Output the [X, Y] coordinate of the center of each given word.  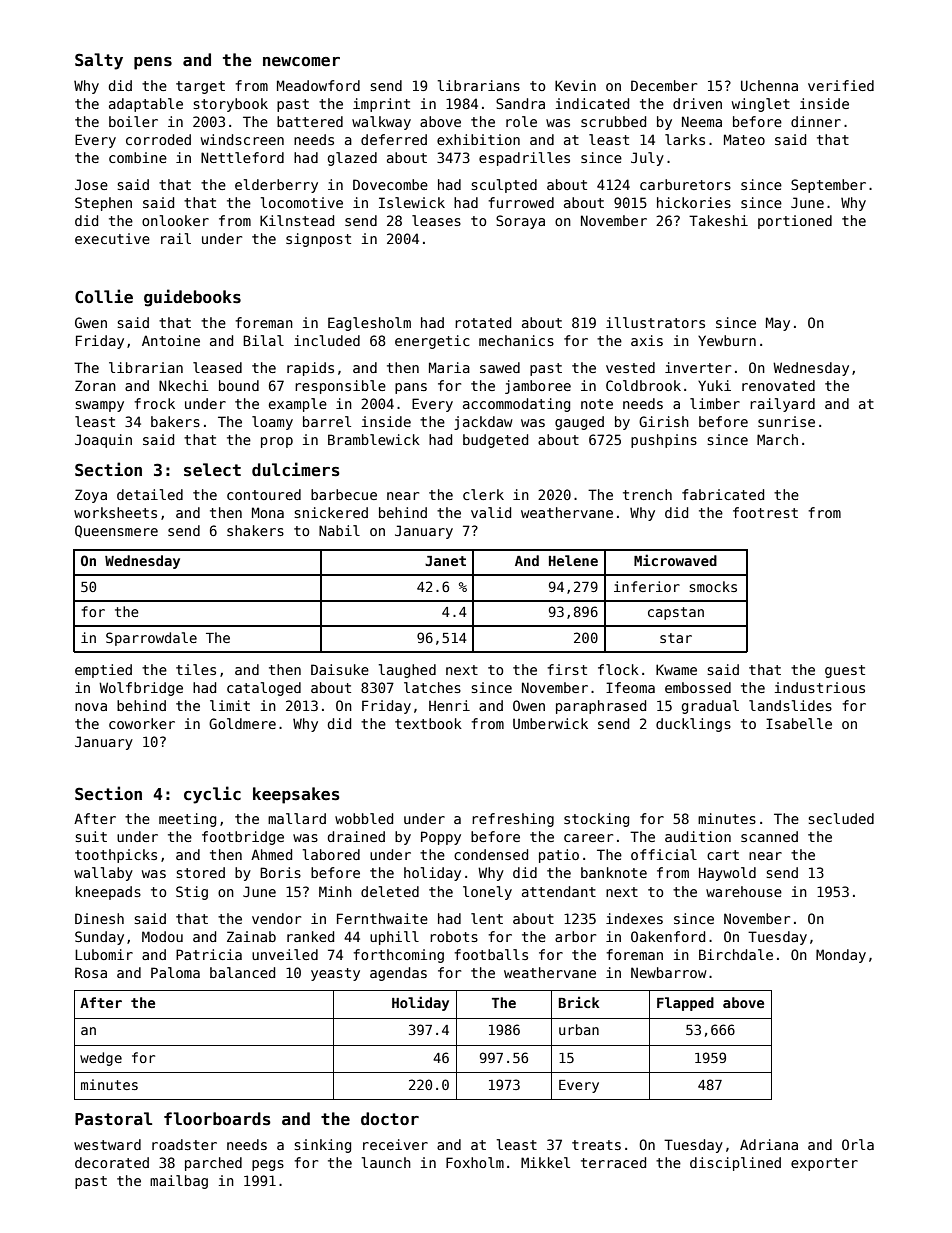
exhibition [478, 139]
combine [138, 157]
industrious [820, 687]
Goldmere [242, 723]
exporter [824, 1164]
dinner [816, 121]
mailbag [179, 1182]
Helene [573, 560]
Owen [529, 705]
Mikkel [545, 1162]
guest [845, 671]
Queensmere [116, 531]
